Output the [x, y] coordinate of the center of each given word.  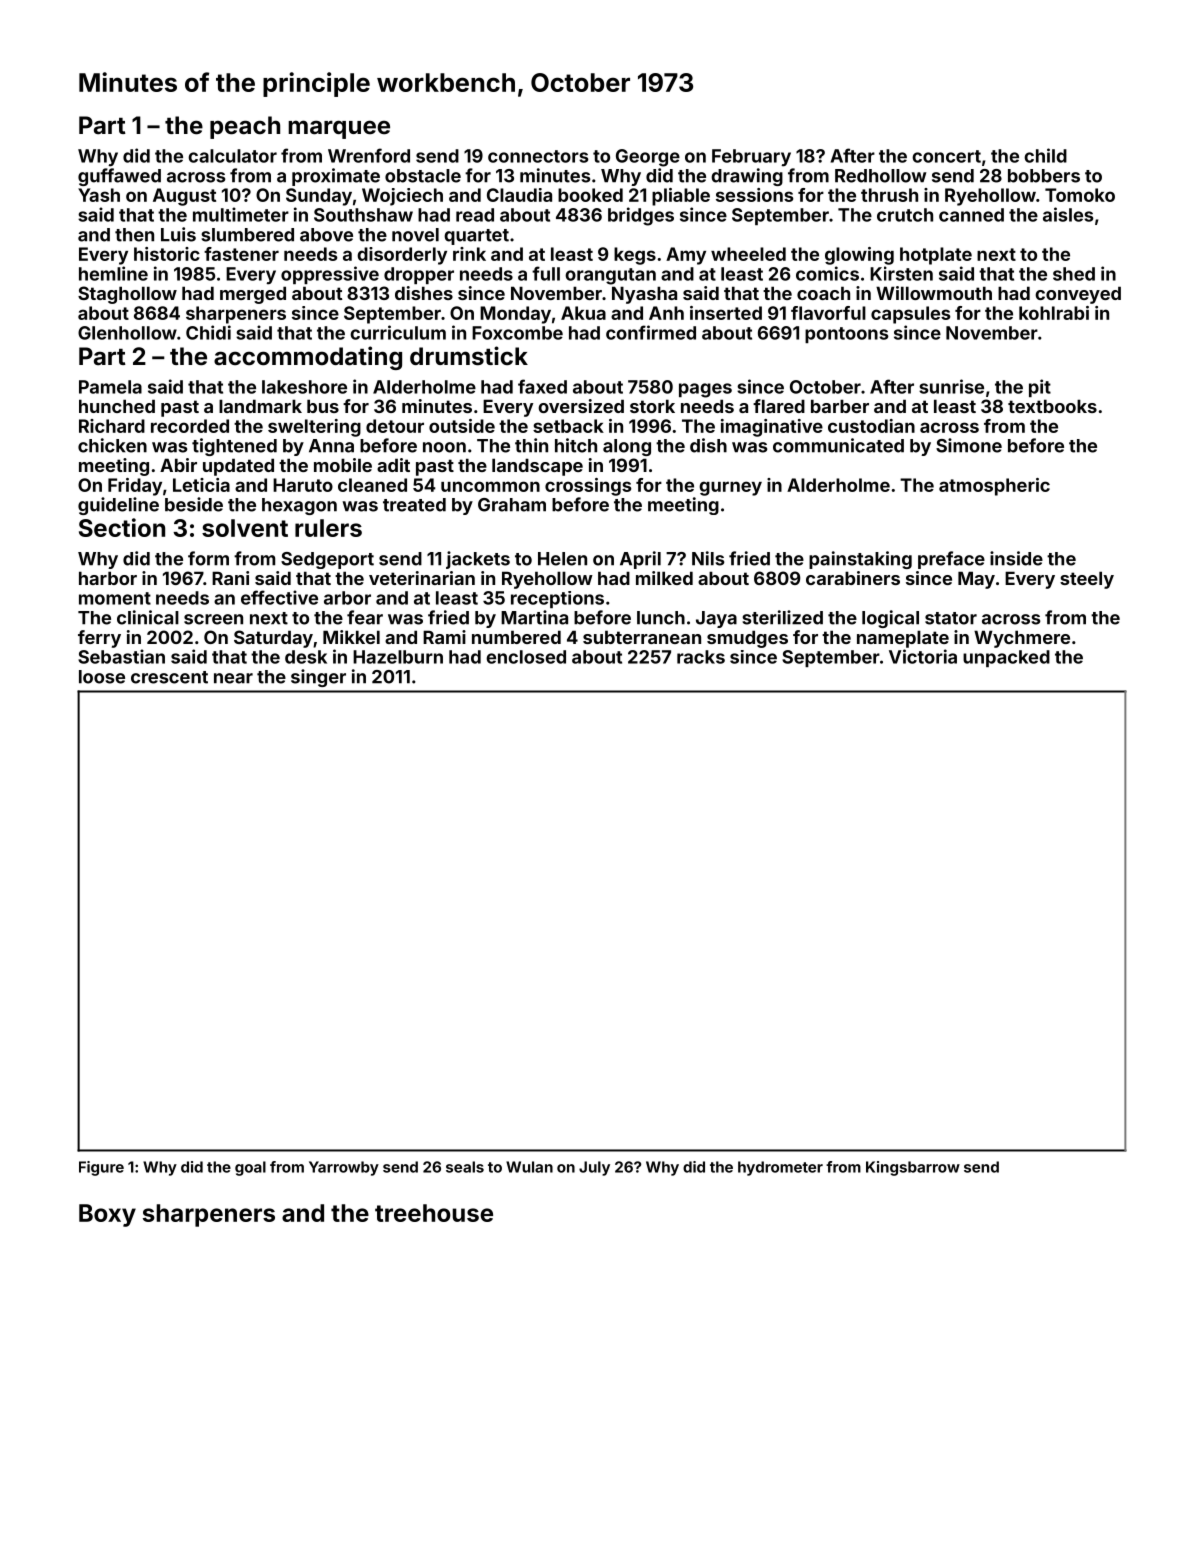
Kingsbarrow [913, 1168]
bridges [641, 216]
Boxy [107, 1215]
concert [946, 156]
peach [245, 127]
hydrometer [780, 1168]
